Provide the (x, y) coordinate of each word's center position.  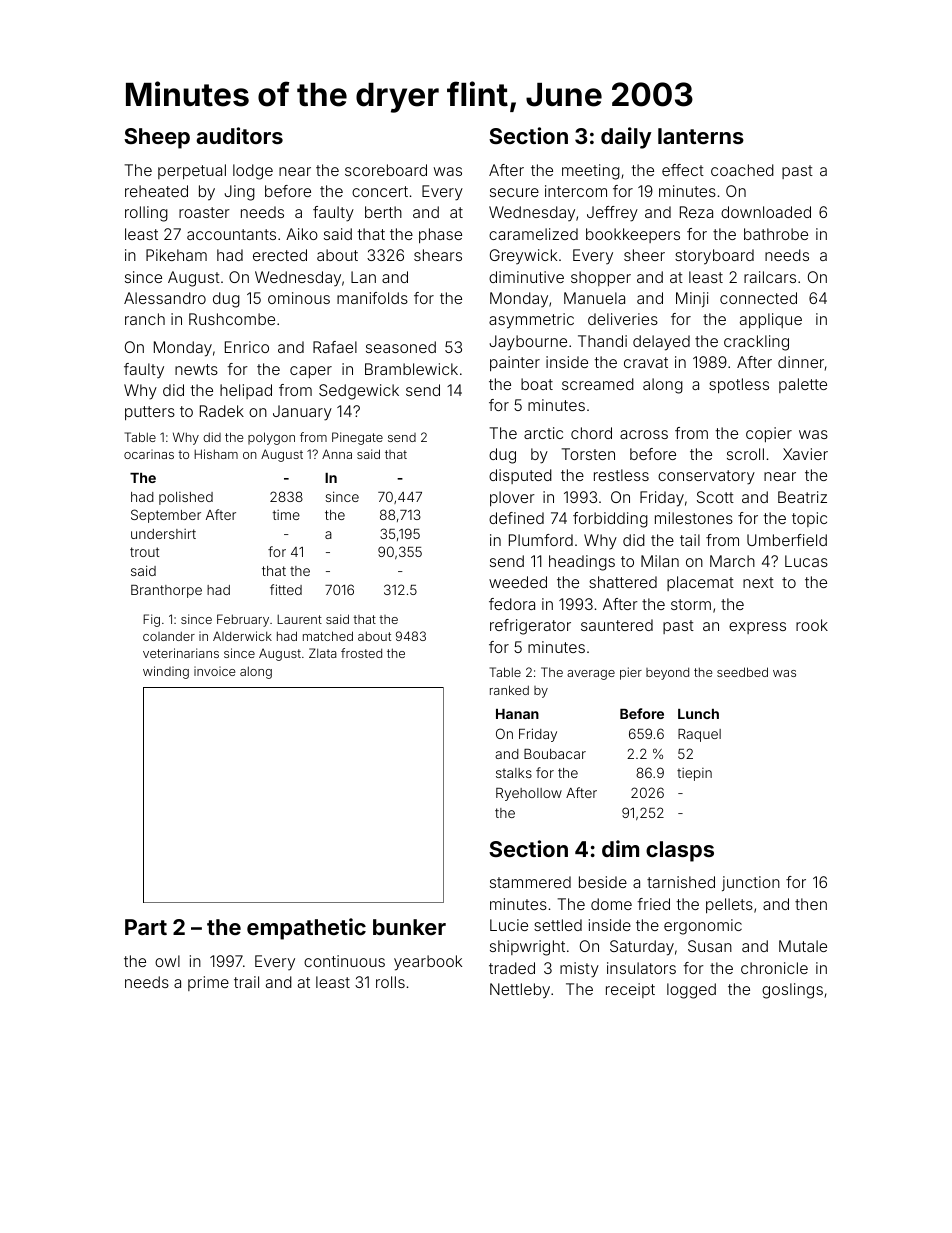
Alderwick (242, 636)
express (757, 628)
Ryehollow (529, 794)
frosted (361, 653)
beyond (667, 673)
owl (167, 961)
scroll (745, 454)
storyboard (714, 257)
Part (146, 927)
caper (311, 372)
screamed (598, 384)
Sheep (157, 138)
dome (611, 904)
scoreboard (386, 170)
